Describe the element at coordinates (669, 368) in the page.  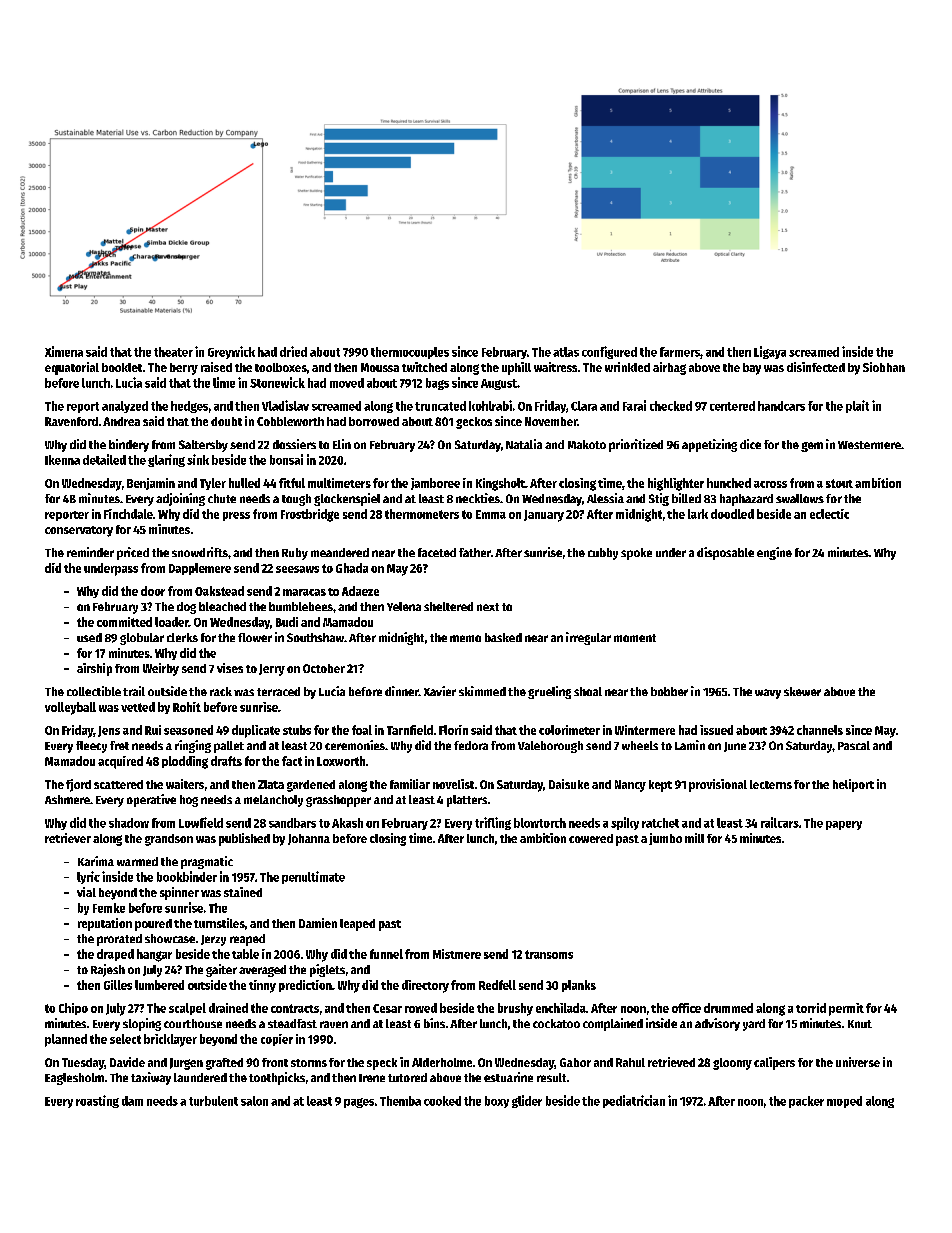
I see `airbag` at that location.
